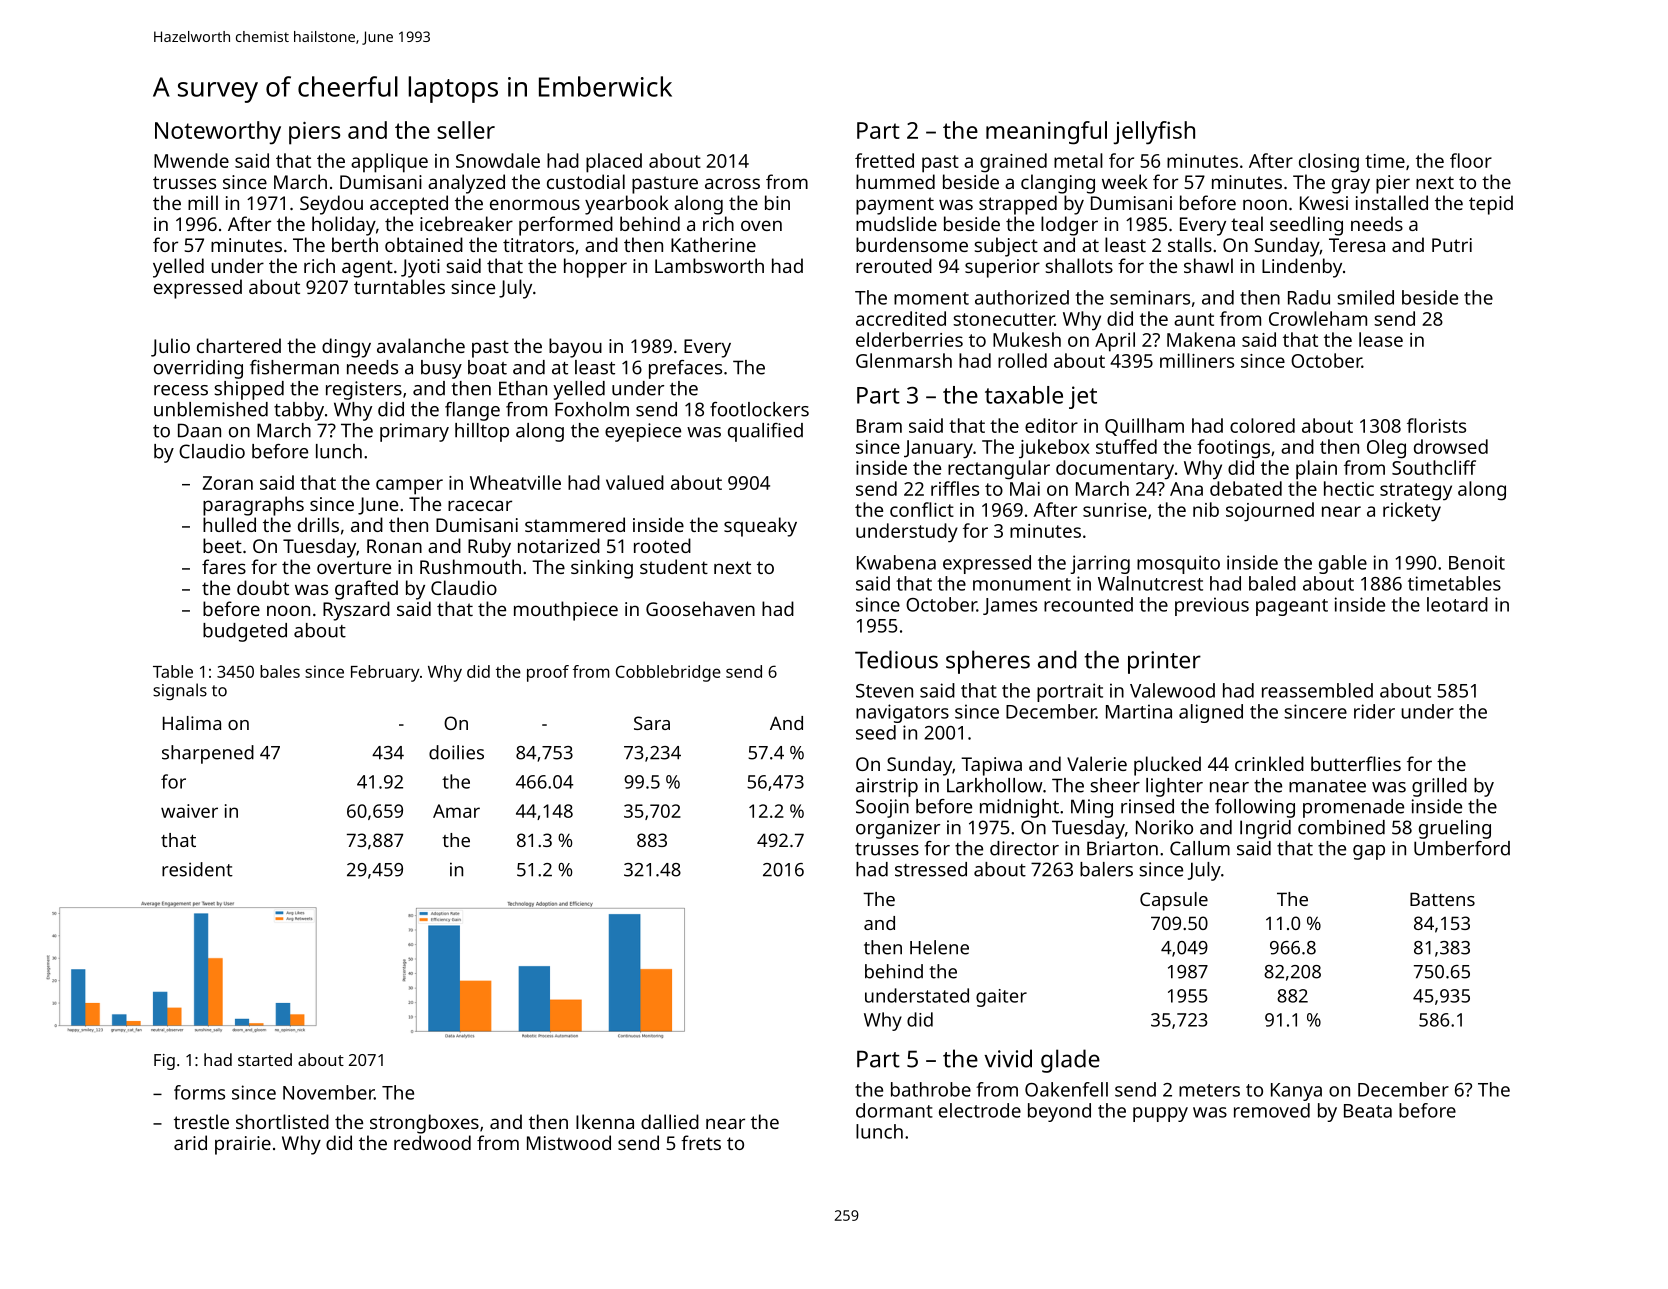  Describe the element at coordinates (759, 409) in the screenshot. I see `footlockers` at that location.
